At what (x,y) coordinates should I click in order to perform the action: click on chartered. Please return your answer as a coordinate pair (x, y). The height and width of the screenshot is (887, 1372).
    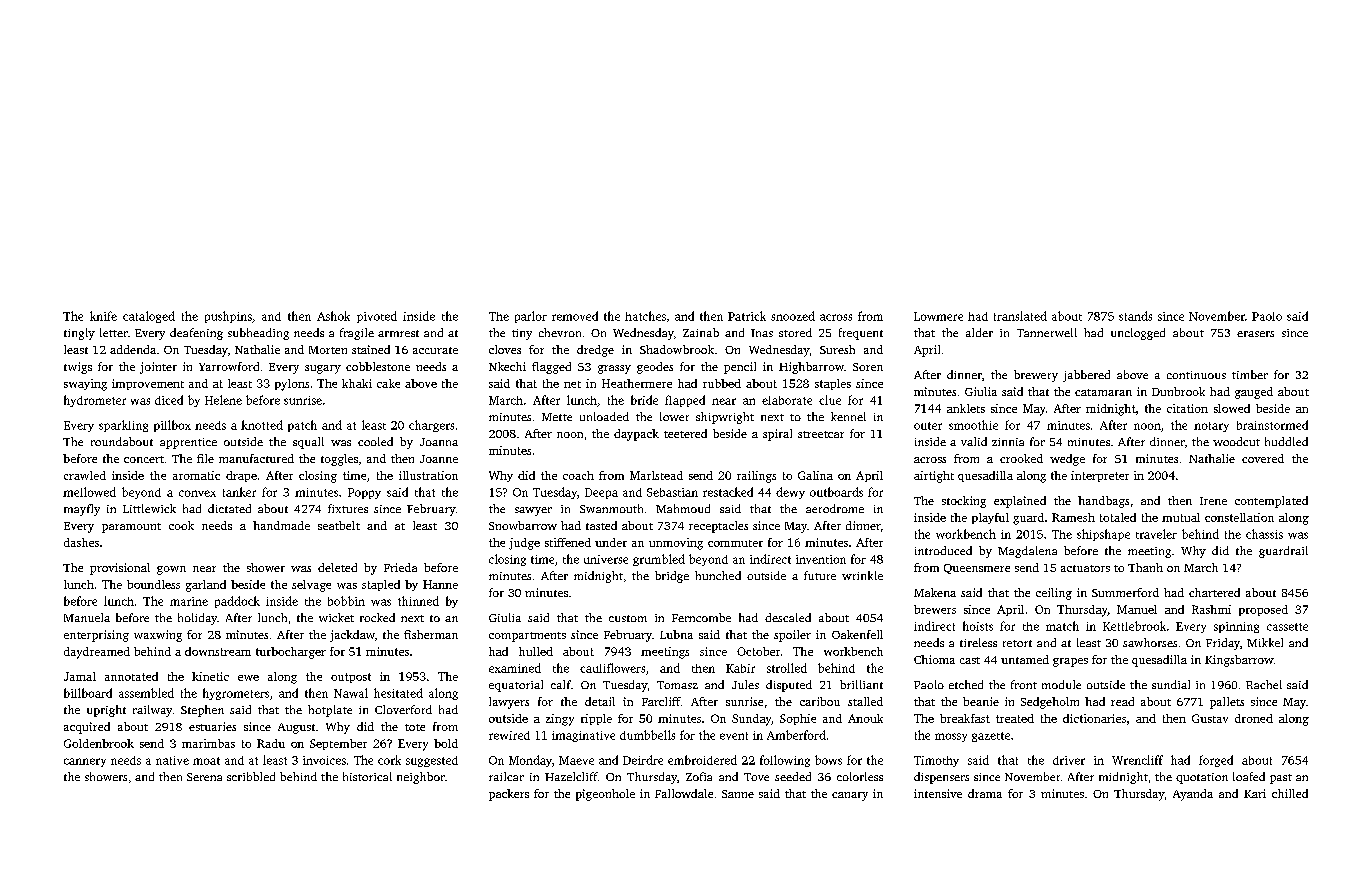
    Looking at the image, I should click on (1214, 592).
